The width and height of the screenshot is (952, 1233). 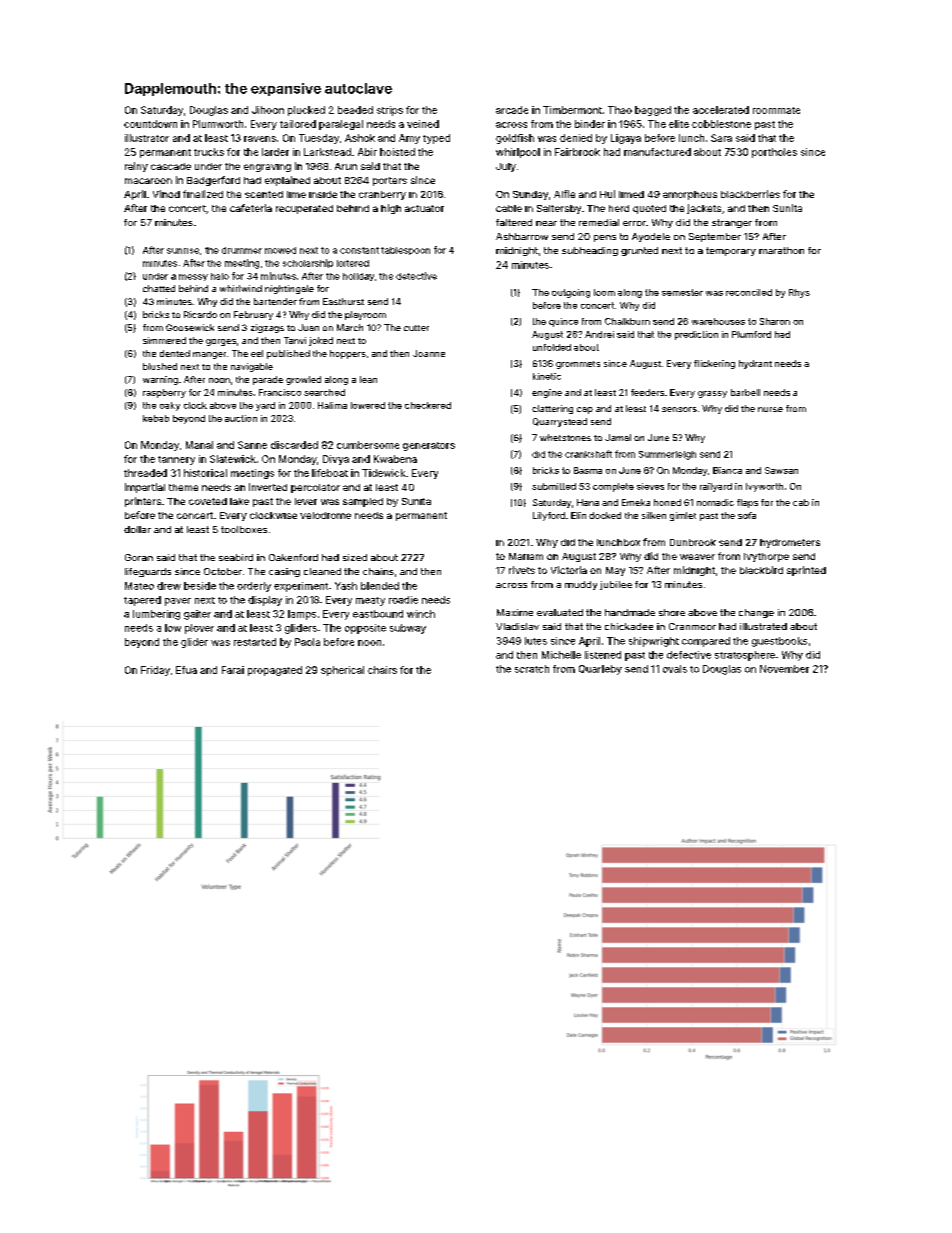 What do you see at coordinates (183, 251) in the screenshot?
I see `sunrise` at bounding box center [183, 251].
